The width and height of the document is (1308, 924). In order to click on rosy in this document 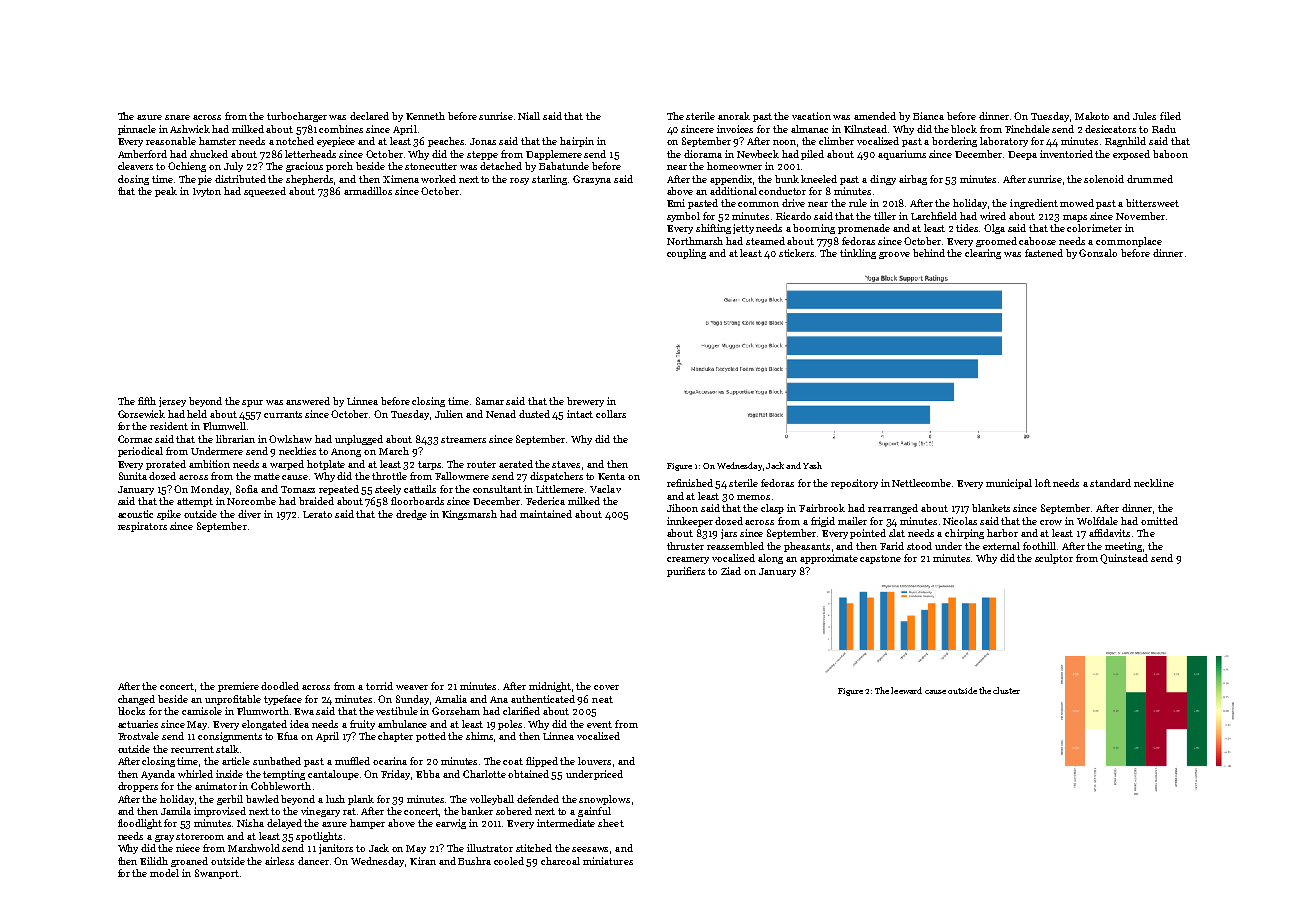, I will do `click(519, 181)`.
